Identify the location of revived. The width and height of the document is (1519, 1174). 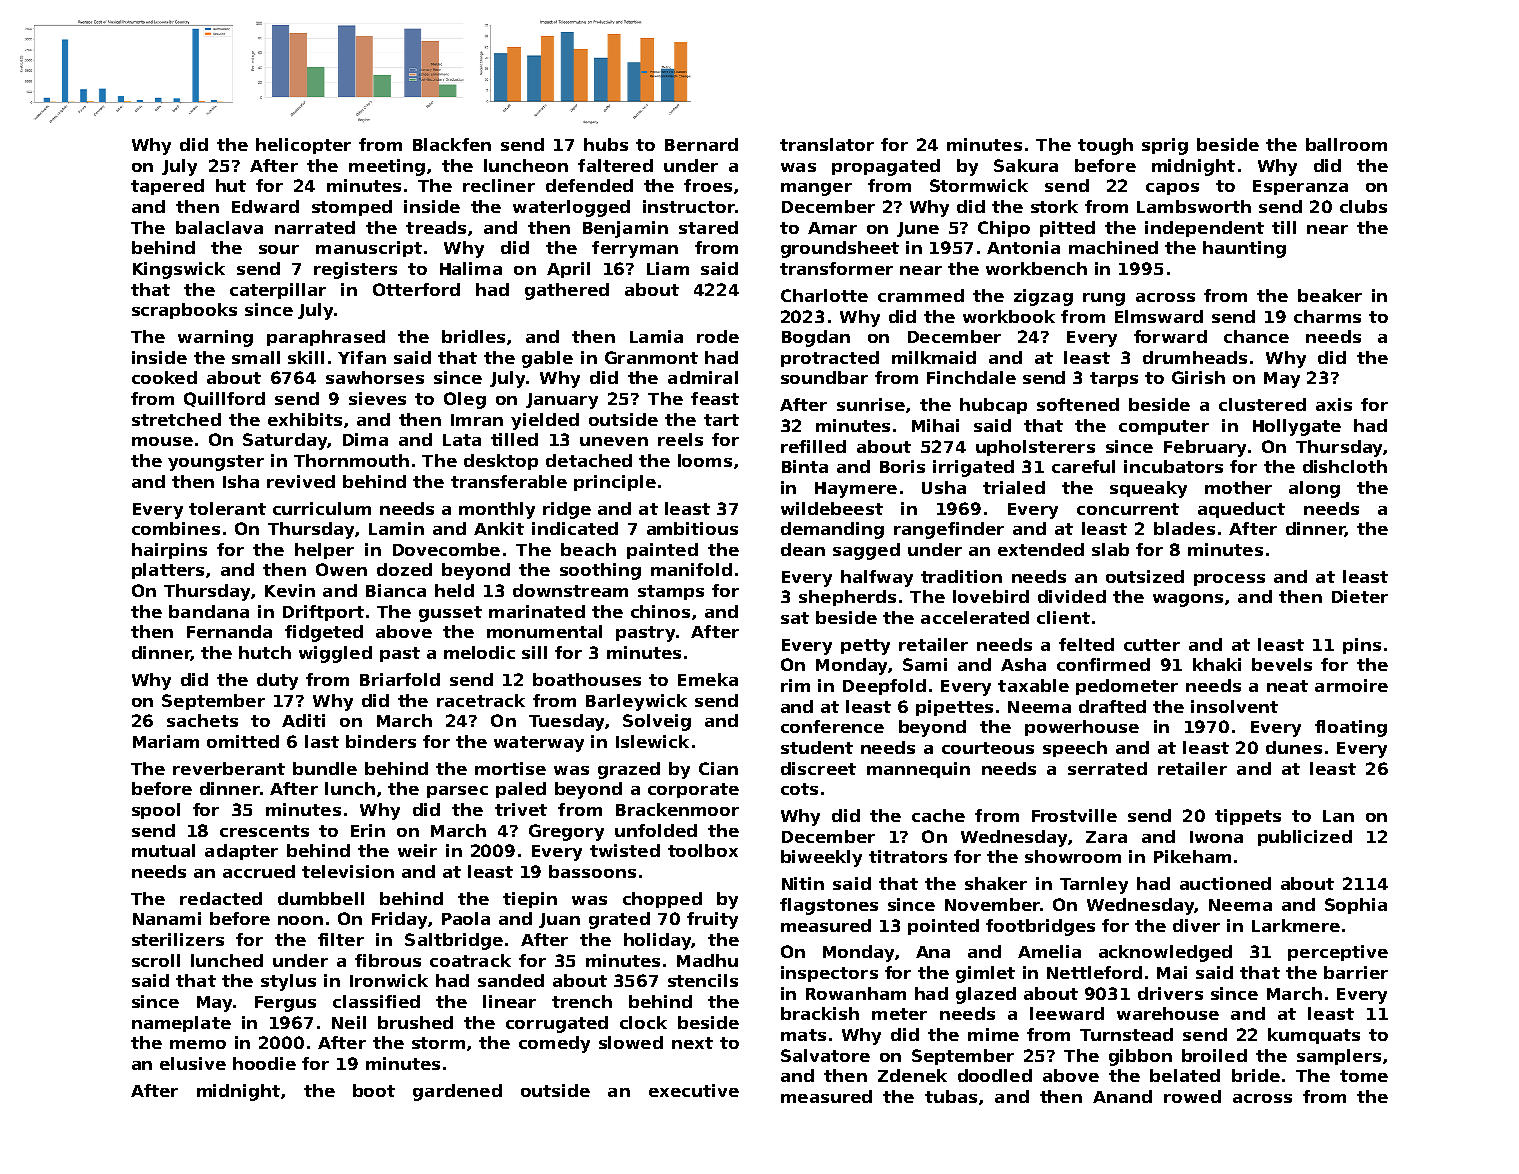
(301, 481).
